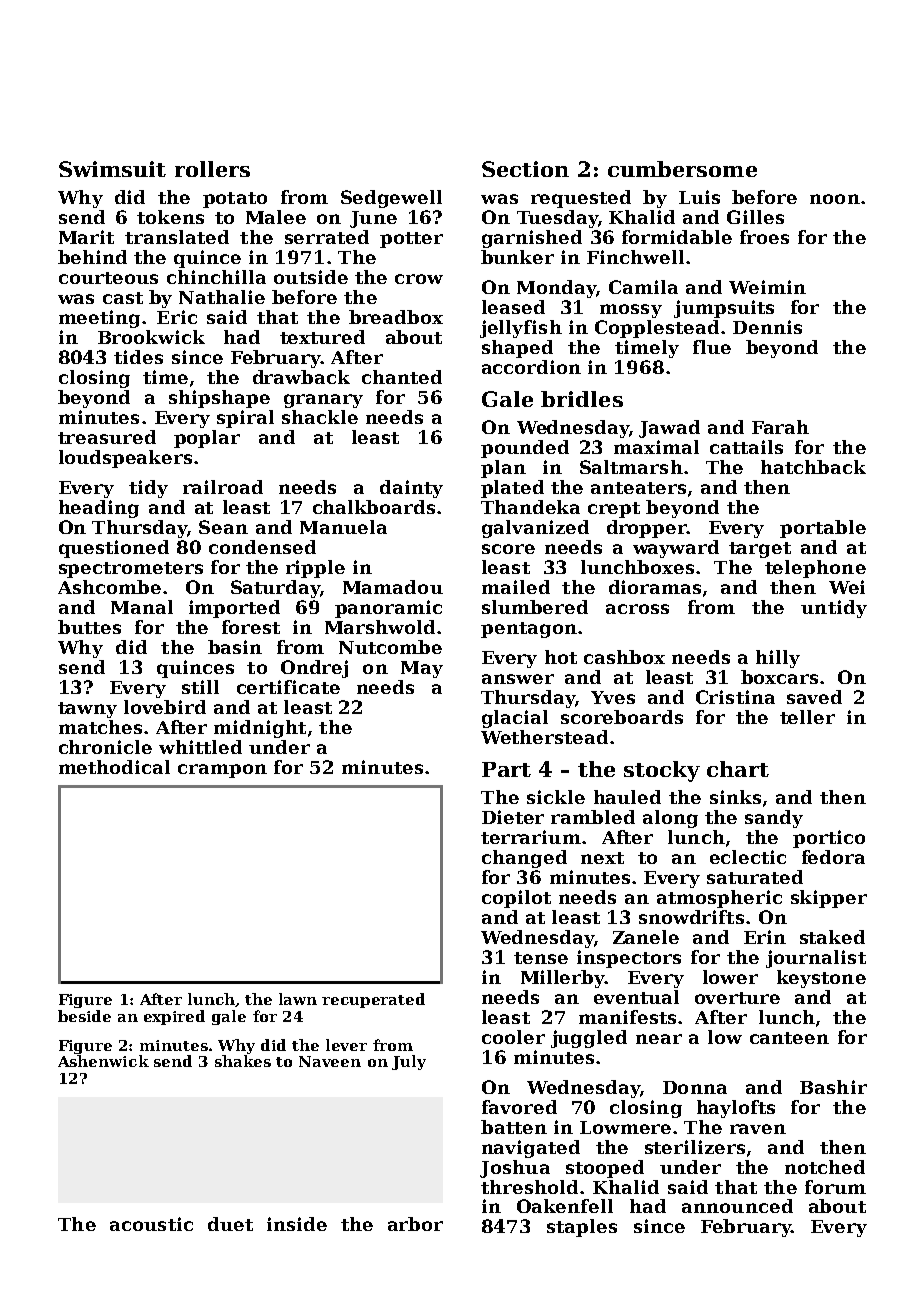 Image resolution: width=924 pixels, height=1311 pixels. What do you see at coordinates (151, 1224) in the image?
I see `acoustic` at bounding box center [151, 1224].
